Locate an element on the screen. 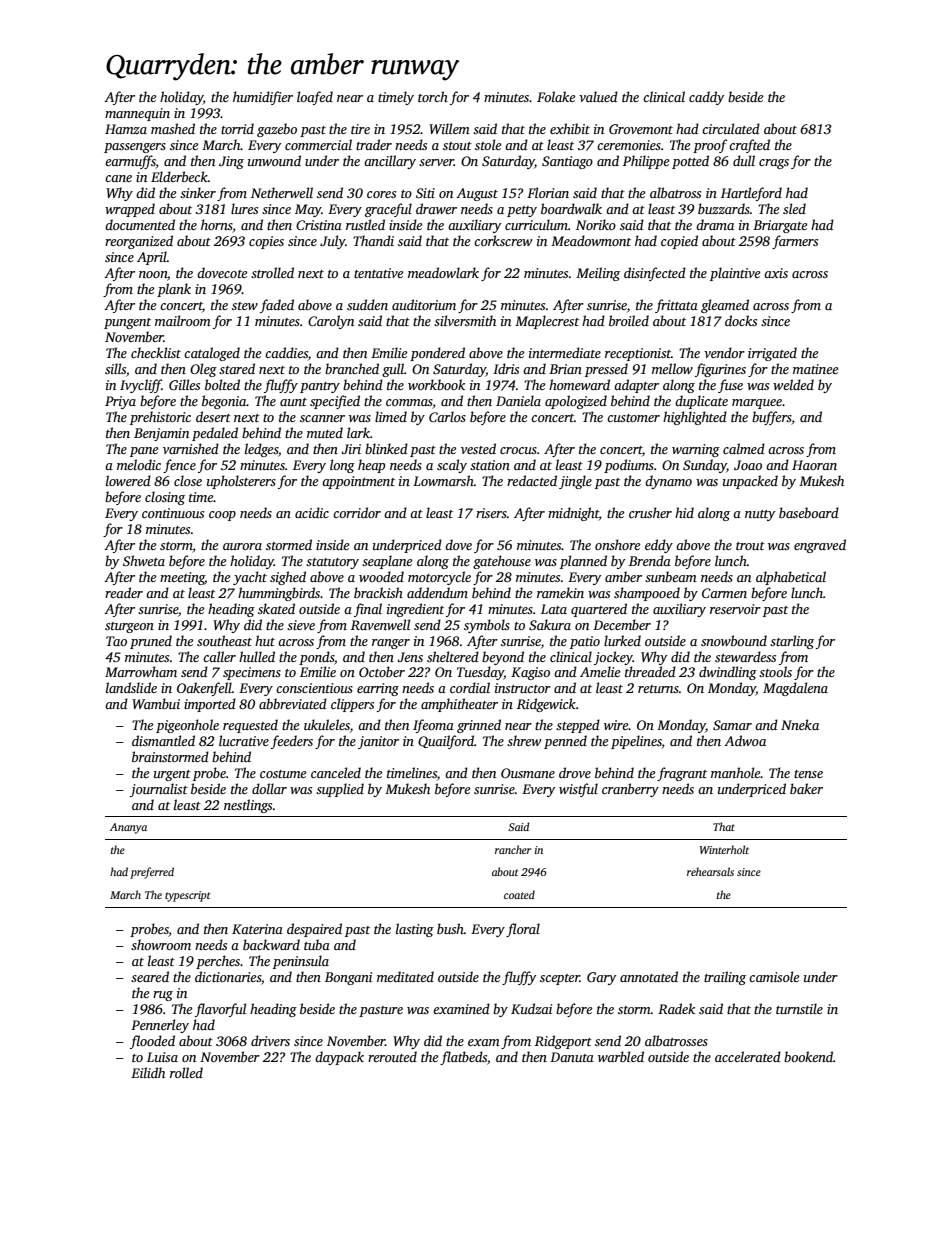  Elderbeck is located at coordinates (179, 176).
